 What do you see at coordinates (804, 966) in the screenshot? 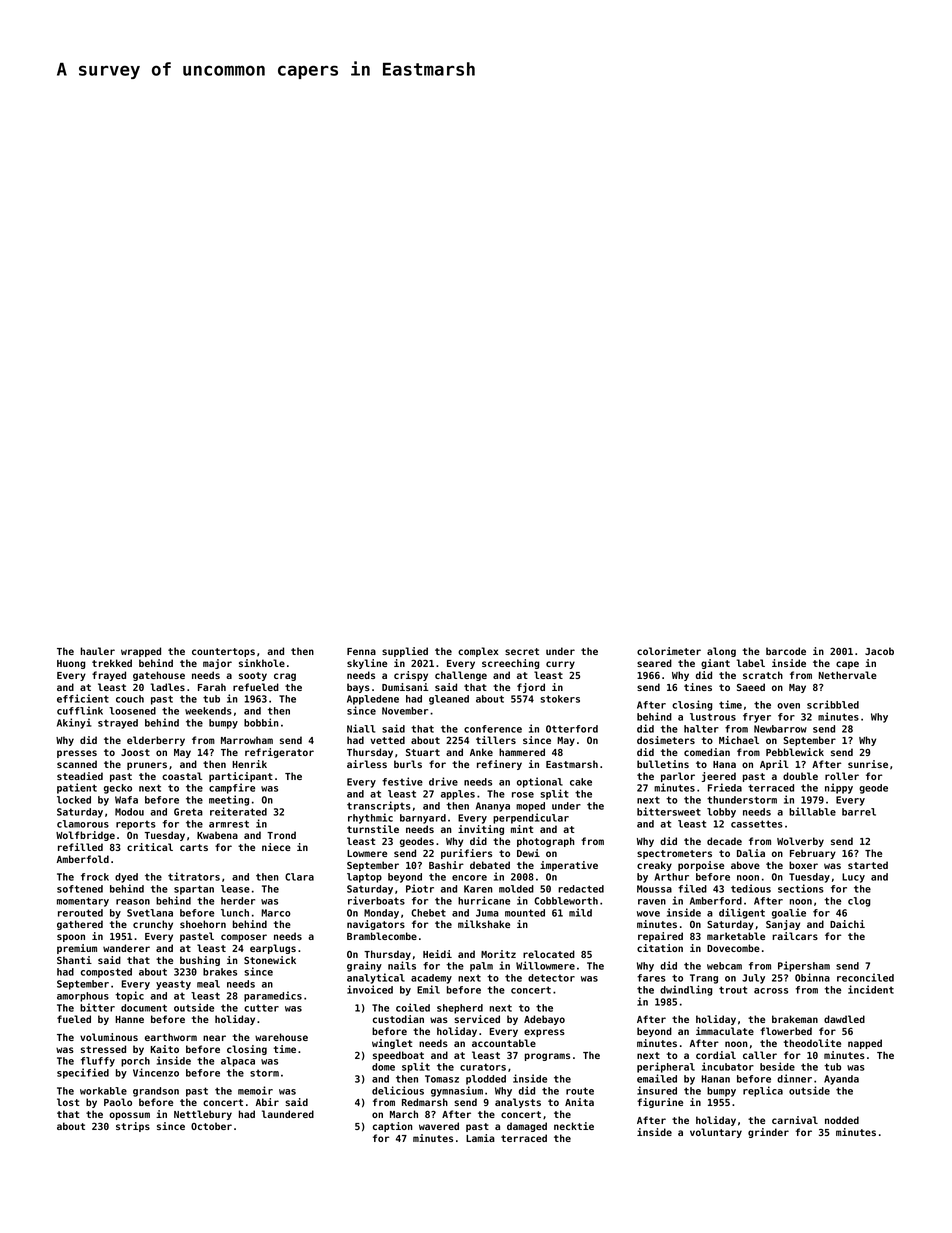
I see `Pipersham` at bounding box center [804, 966].
